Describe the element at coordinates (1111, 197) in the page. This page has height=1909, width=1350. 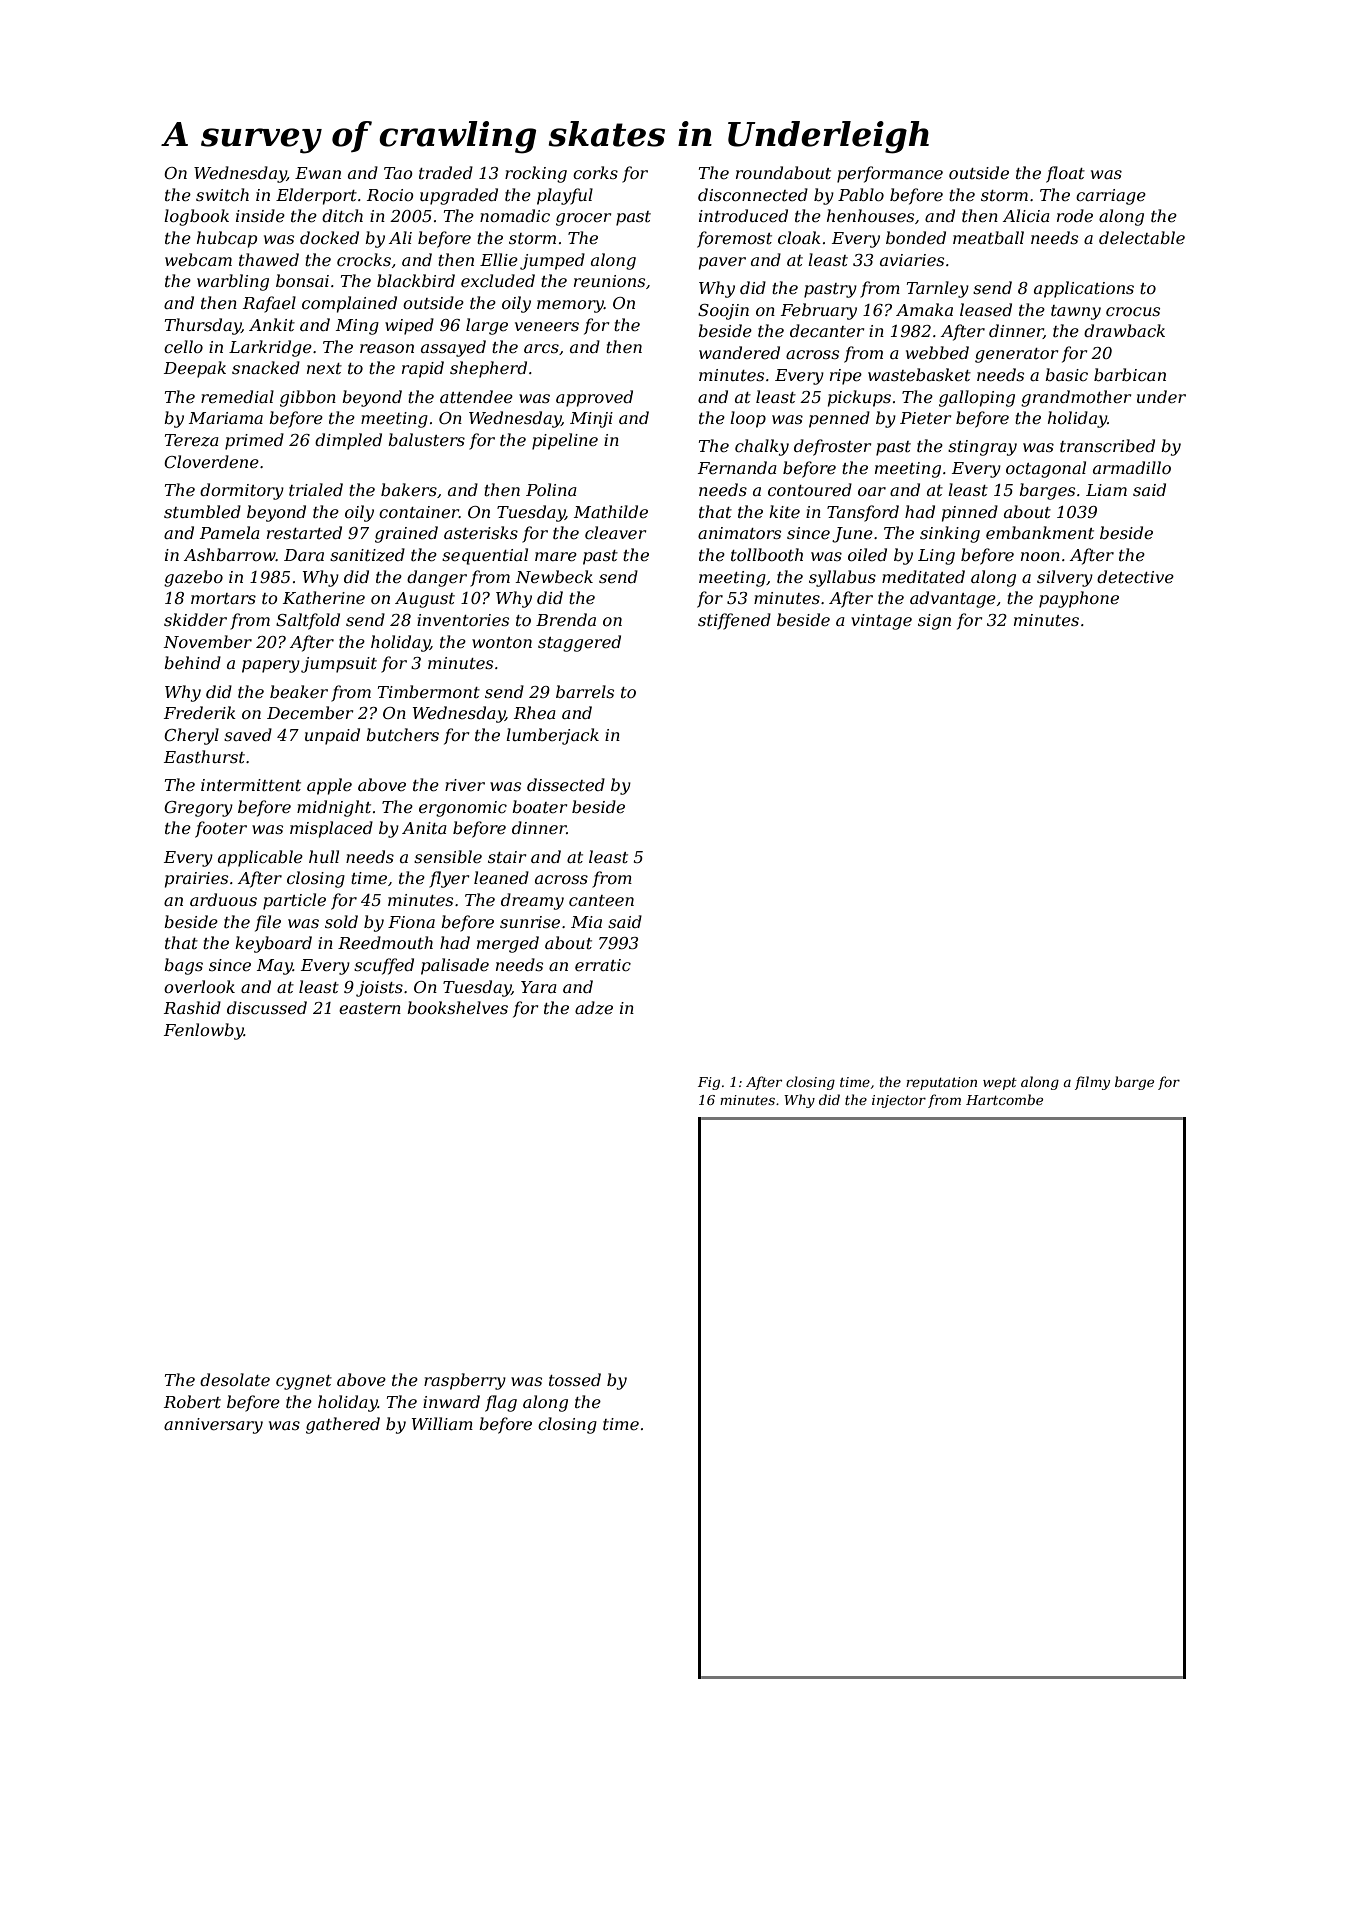
I see `carriage` at that location.
